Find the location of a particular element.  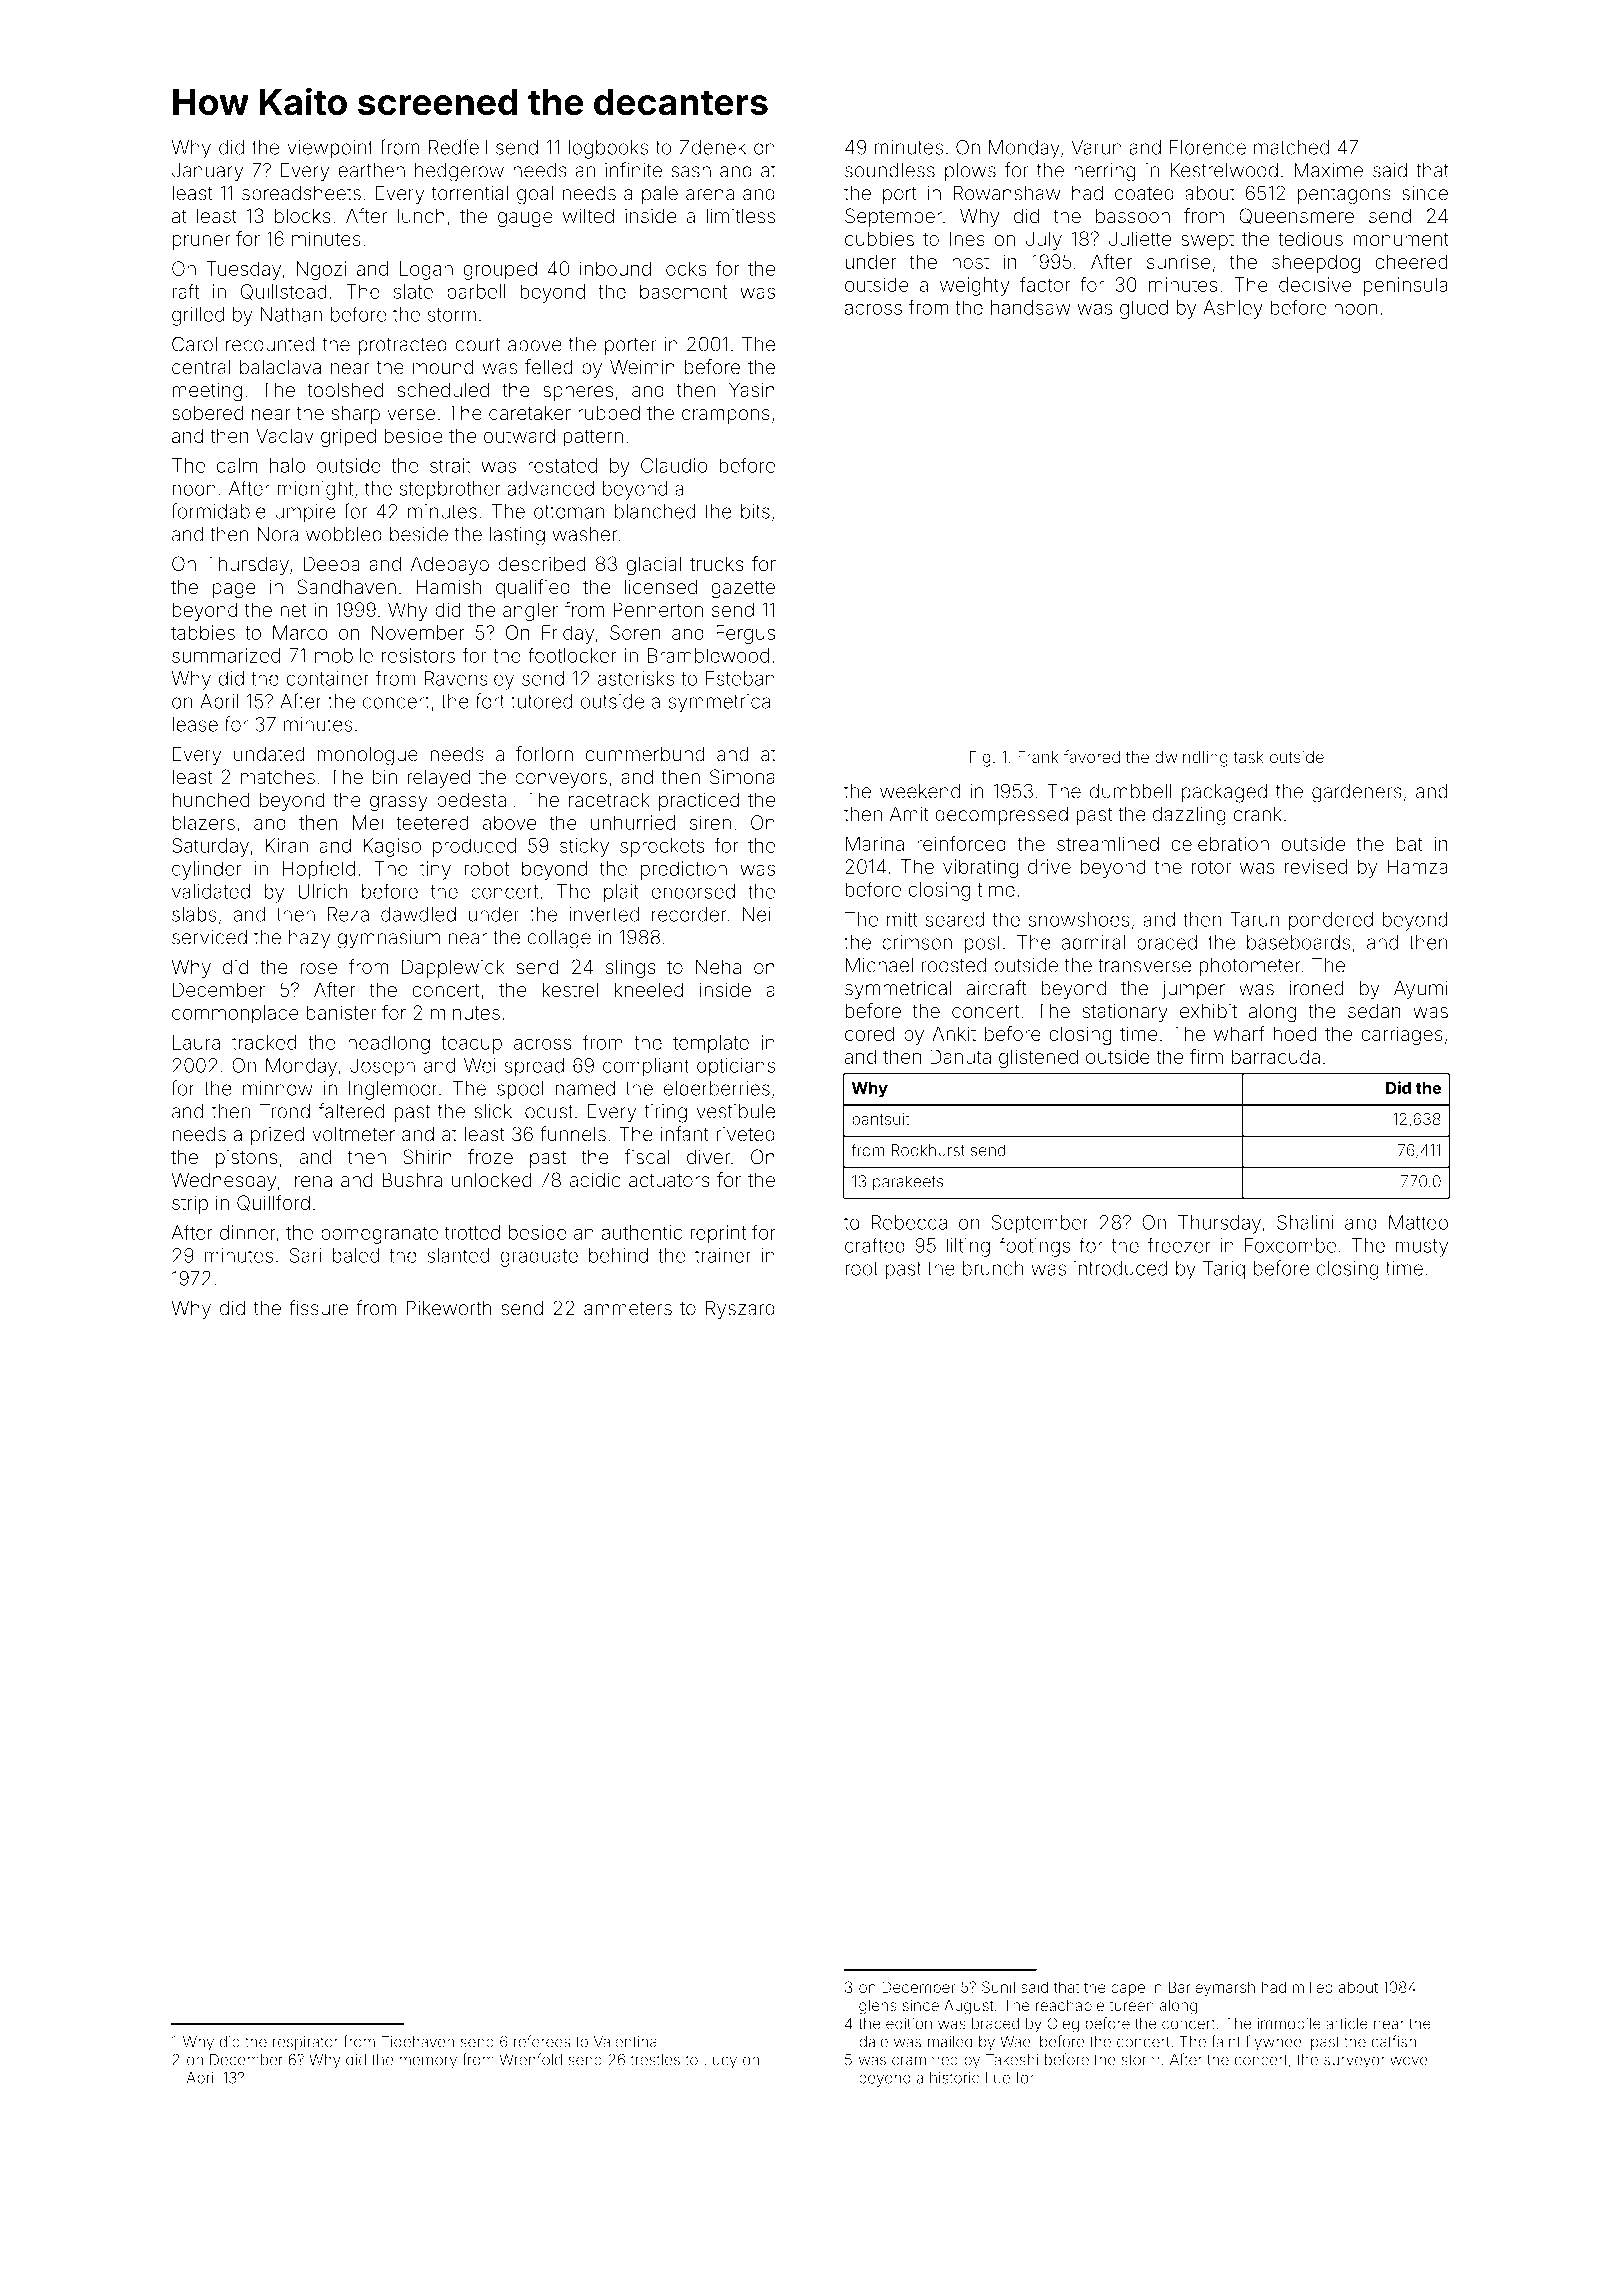

limitless is located at coordinates (740, 215).
